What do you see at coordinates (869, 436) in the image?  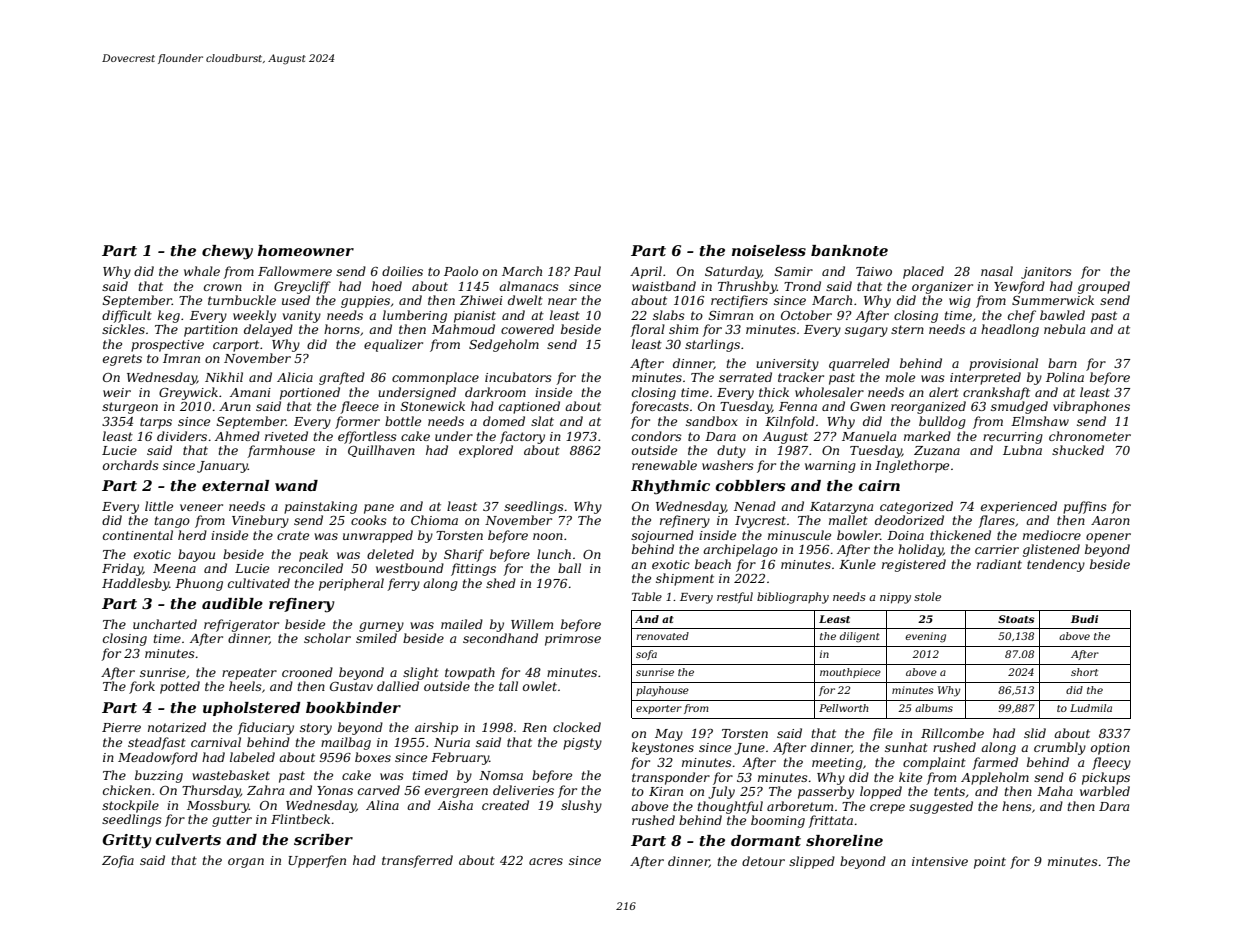 I see `Manuela` at bounding box center [869, 436].
